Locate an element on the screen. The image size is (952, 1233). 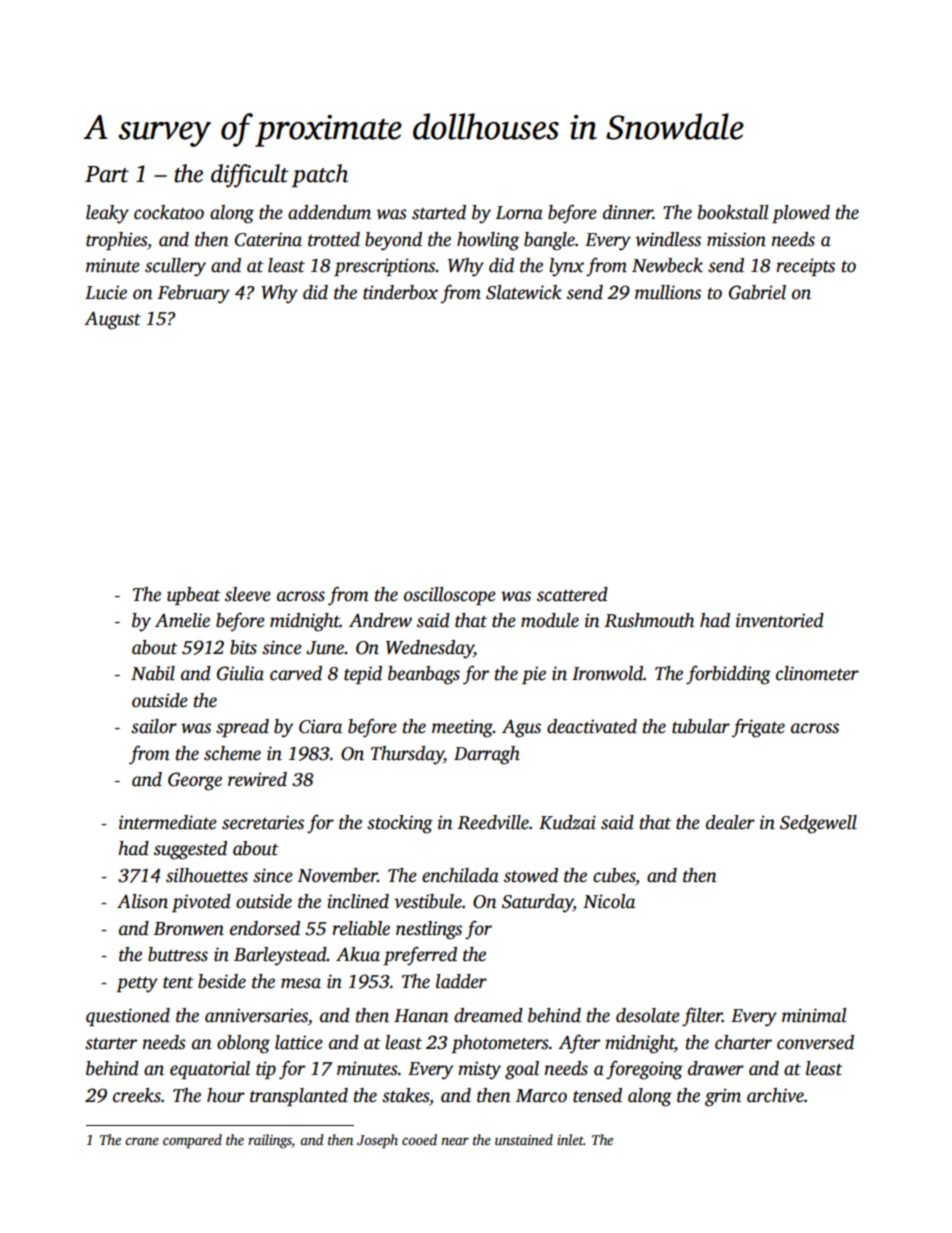
Alison is located at coordinates (142, 901).
